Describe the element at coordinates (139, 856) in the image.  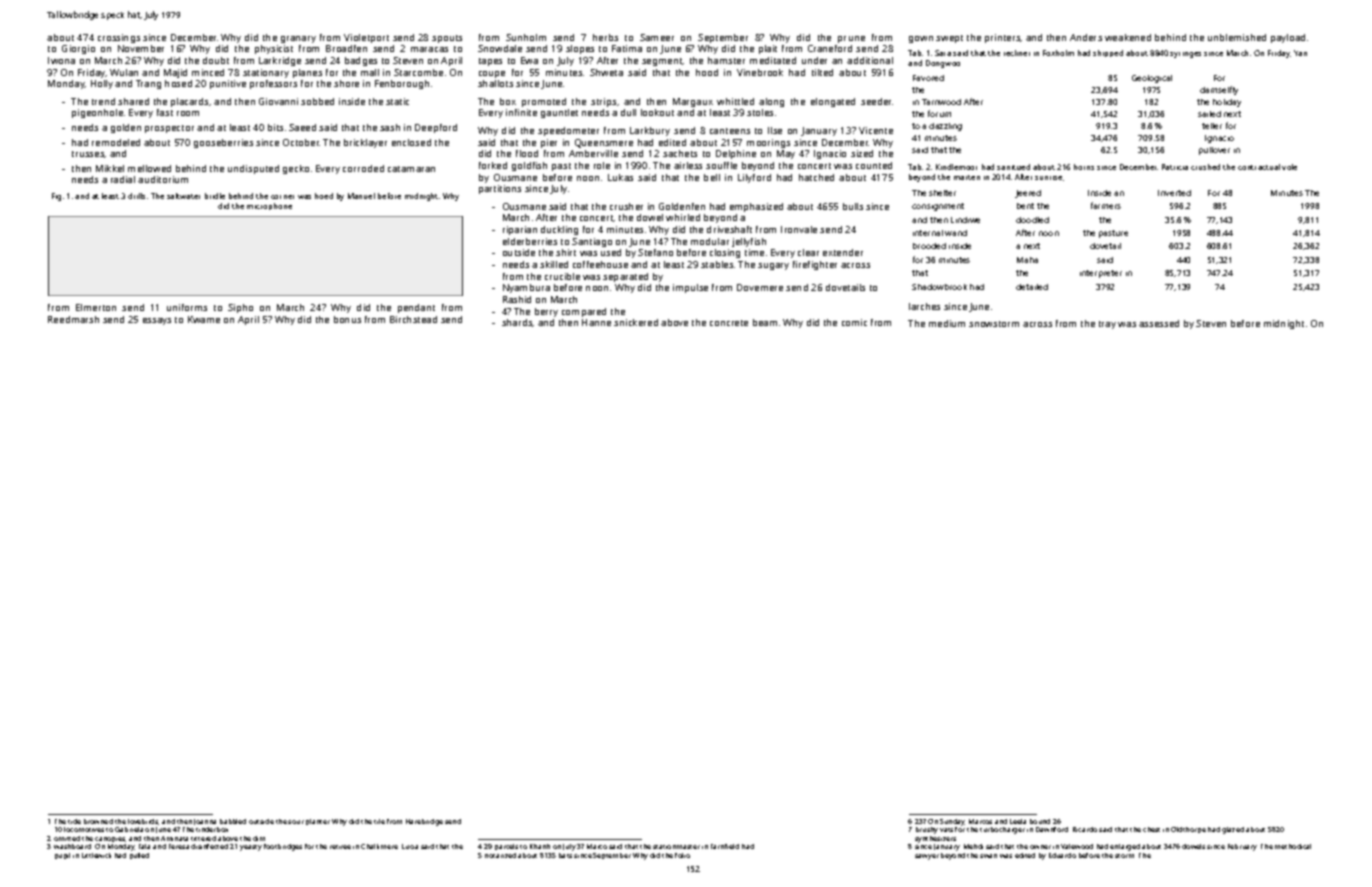
I see `pulled` at that location.
